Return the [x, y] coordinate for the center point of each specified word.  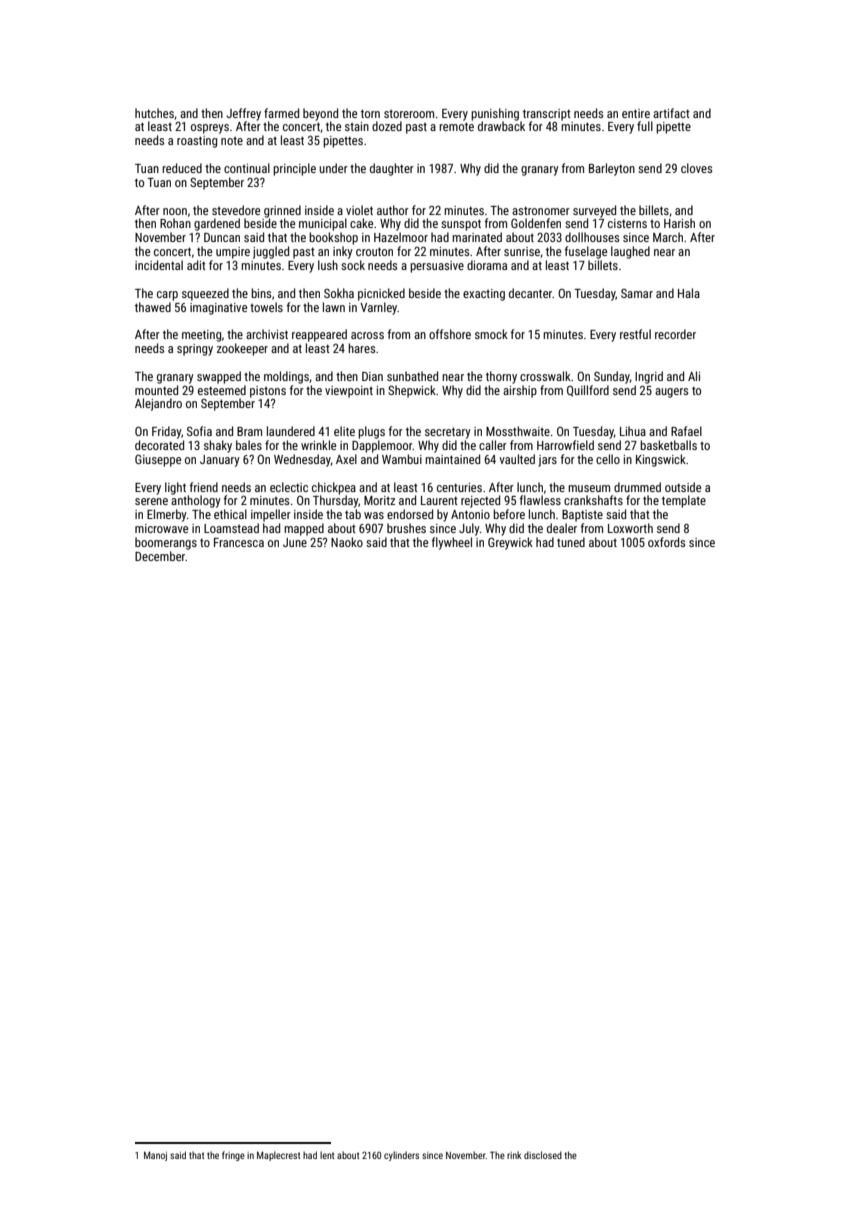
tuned [571, 542]
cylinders [401, 1156]
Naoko [347, 542]
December [160, 556]
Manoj [155, 1156]
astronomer [541, 210]
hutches [154, 113]
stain [357, 126]
